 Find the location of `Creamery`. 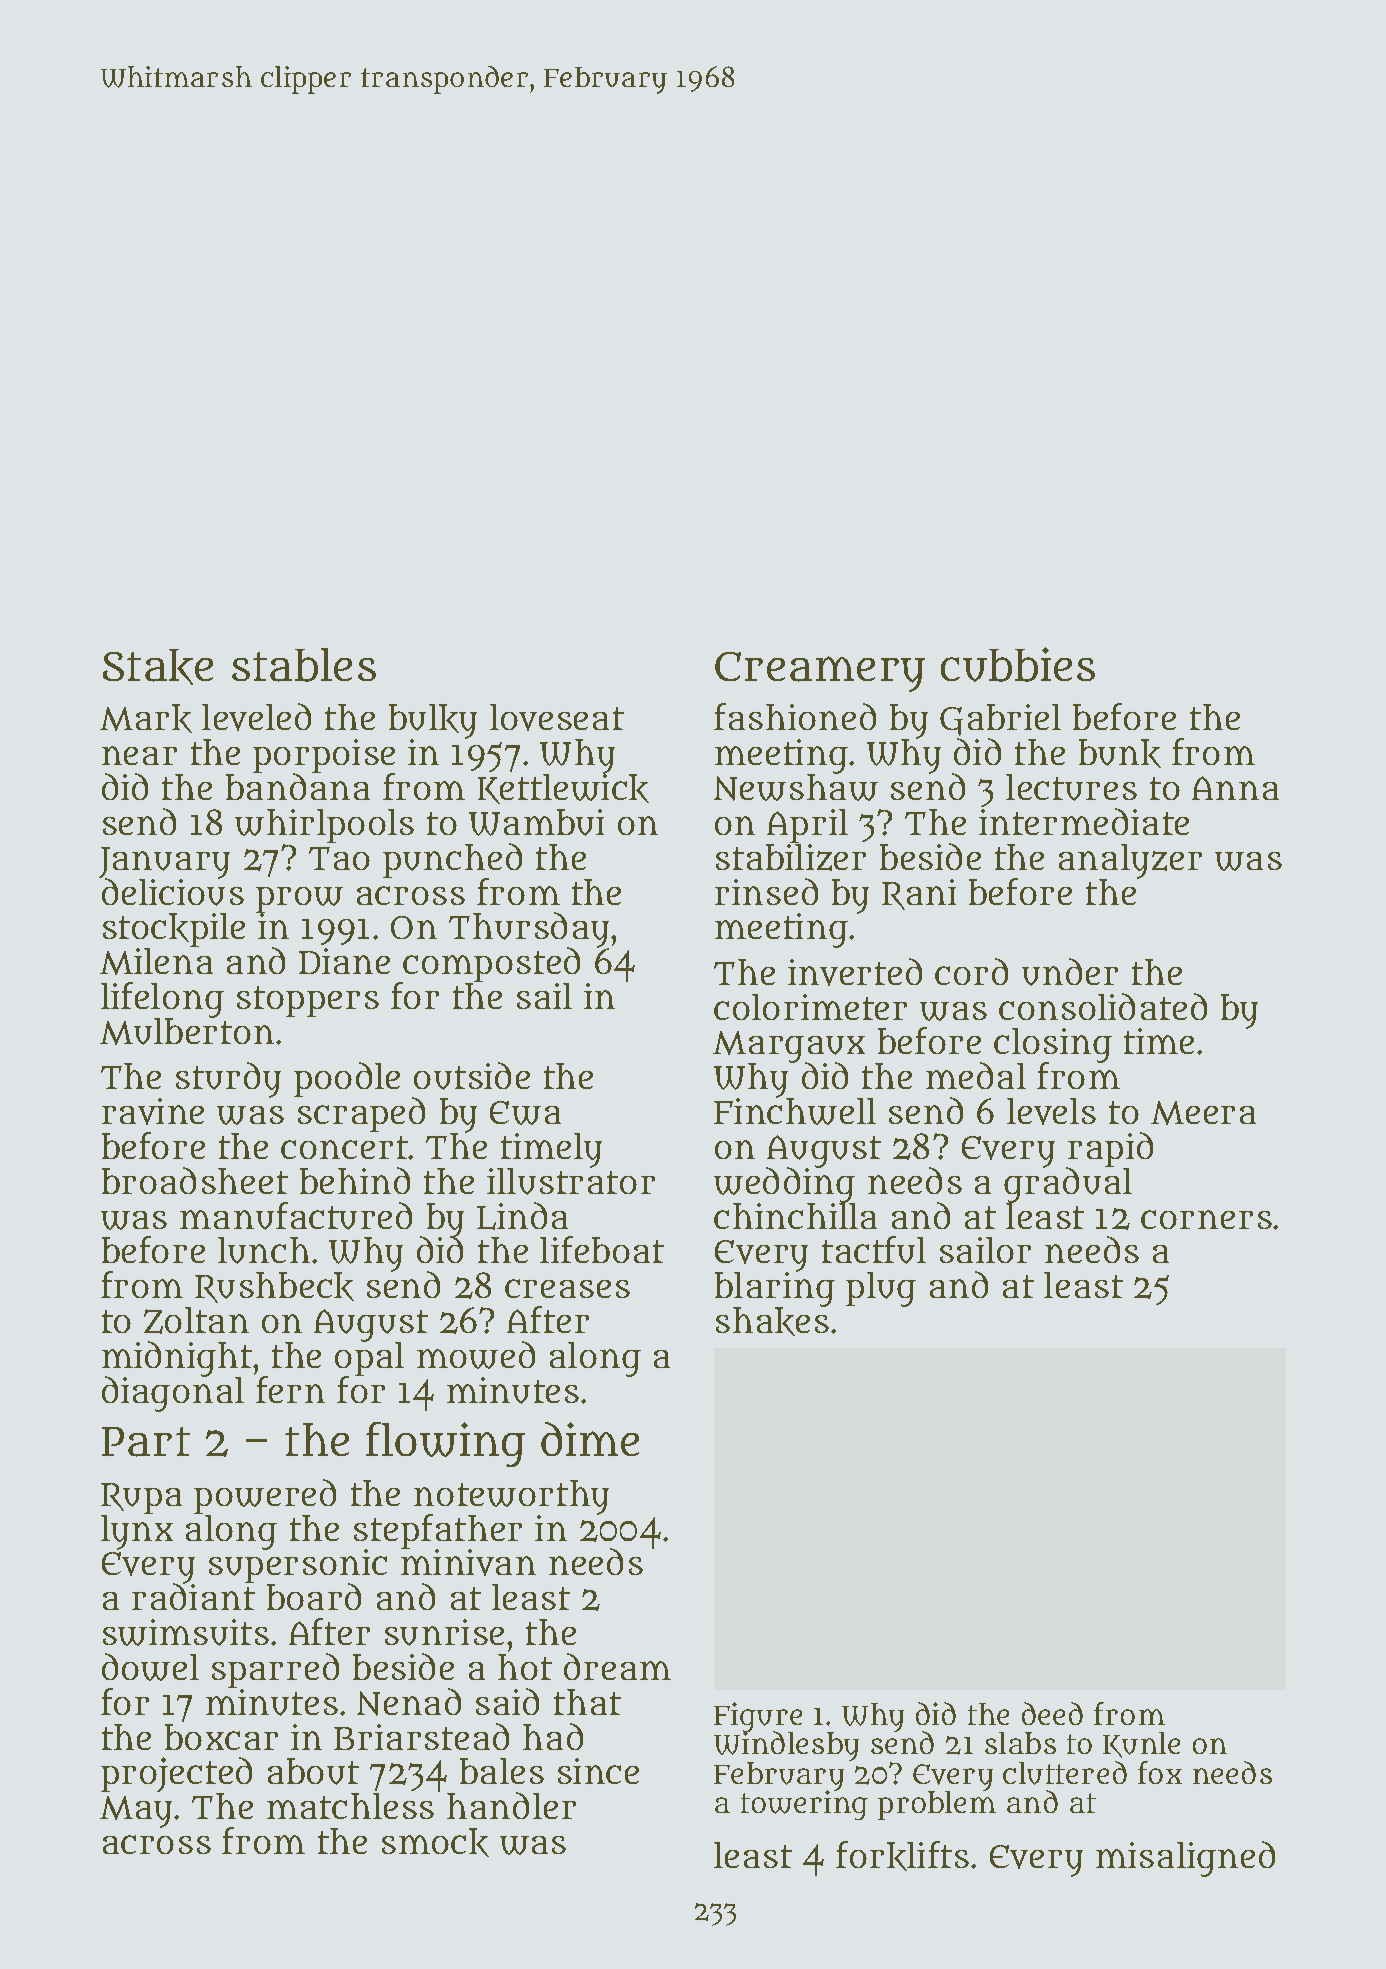

Creamery is located at coordinates (820, 672).
